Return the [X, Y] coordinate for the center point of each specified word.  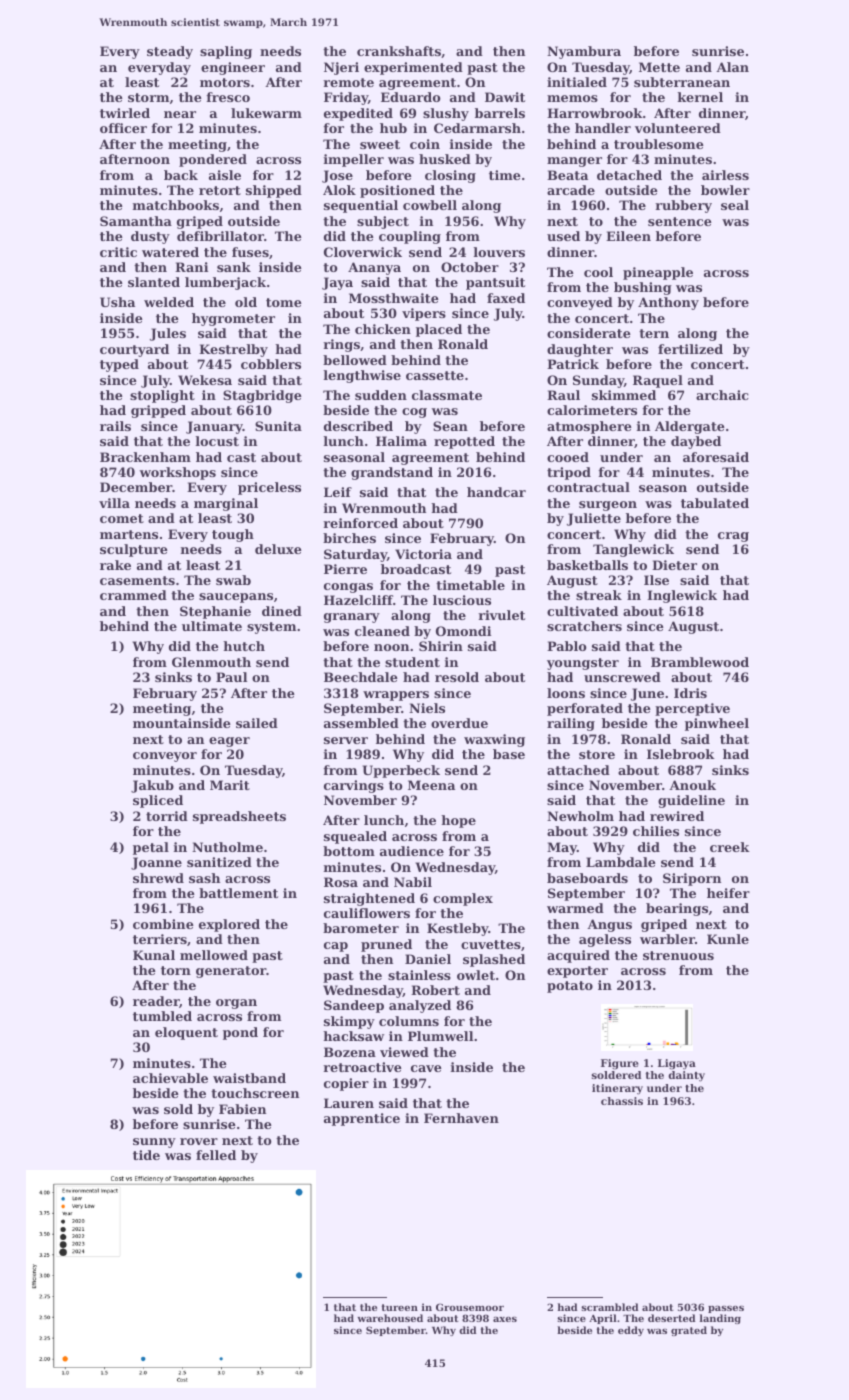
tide [146, 1155]
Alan [732, 67]
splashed [494, 960]
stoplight [162, 396]
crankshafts [399, 51]
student [412, 662]
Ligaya [677, 1064]
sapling [226, 52]
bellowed [355, 360]
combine [163, 924]
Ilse [656, 580]
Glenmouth [211, 662]
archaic [722, 395]
